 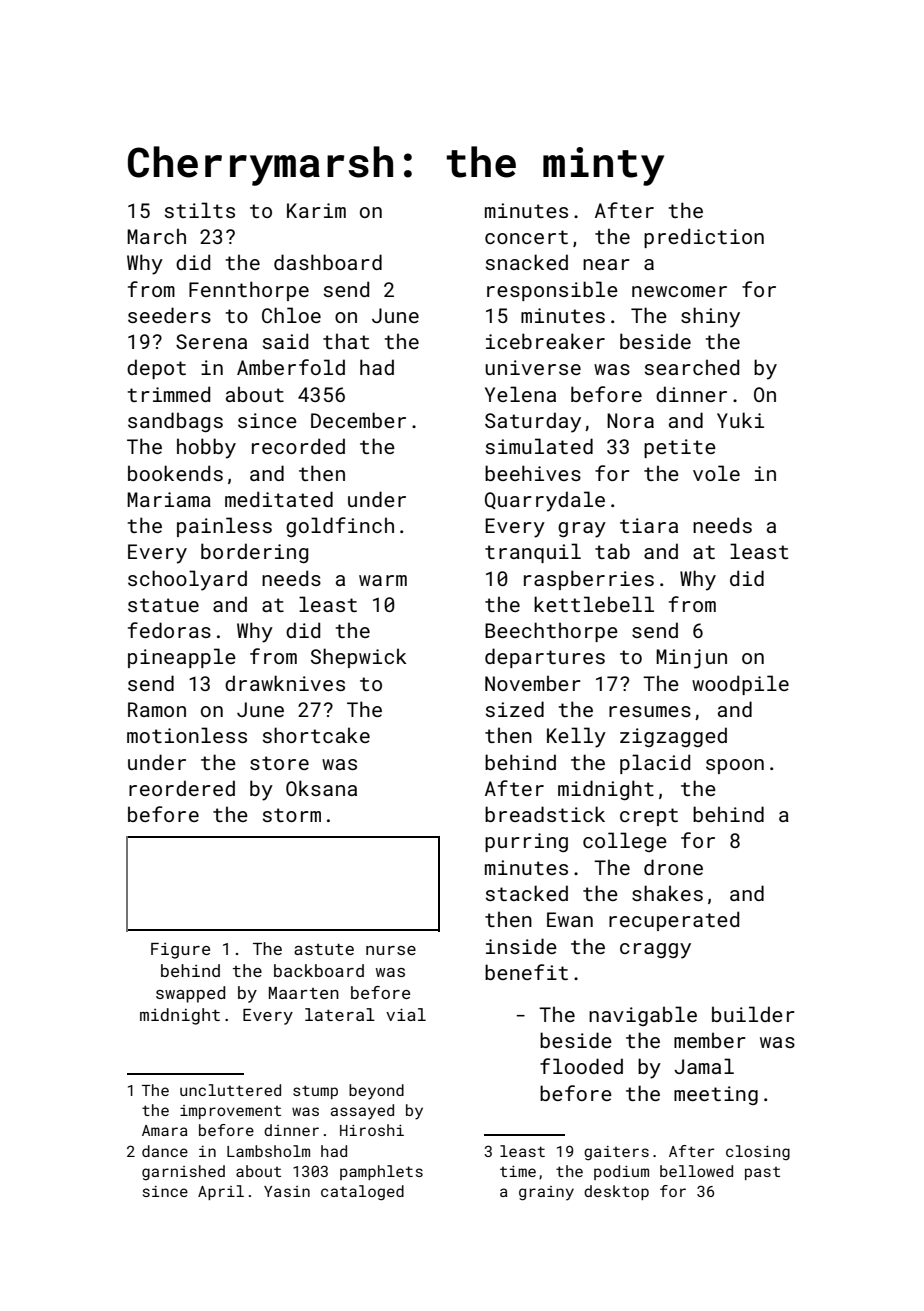 I want to click on Amberfold, so click(x=291, y=367).
